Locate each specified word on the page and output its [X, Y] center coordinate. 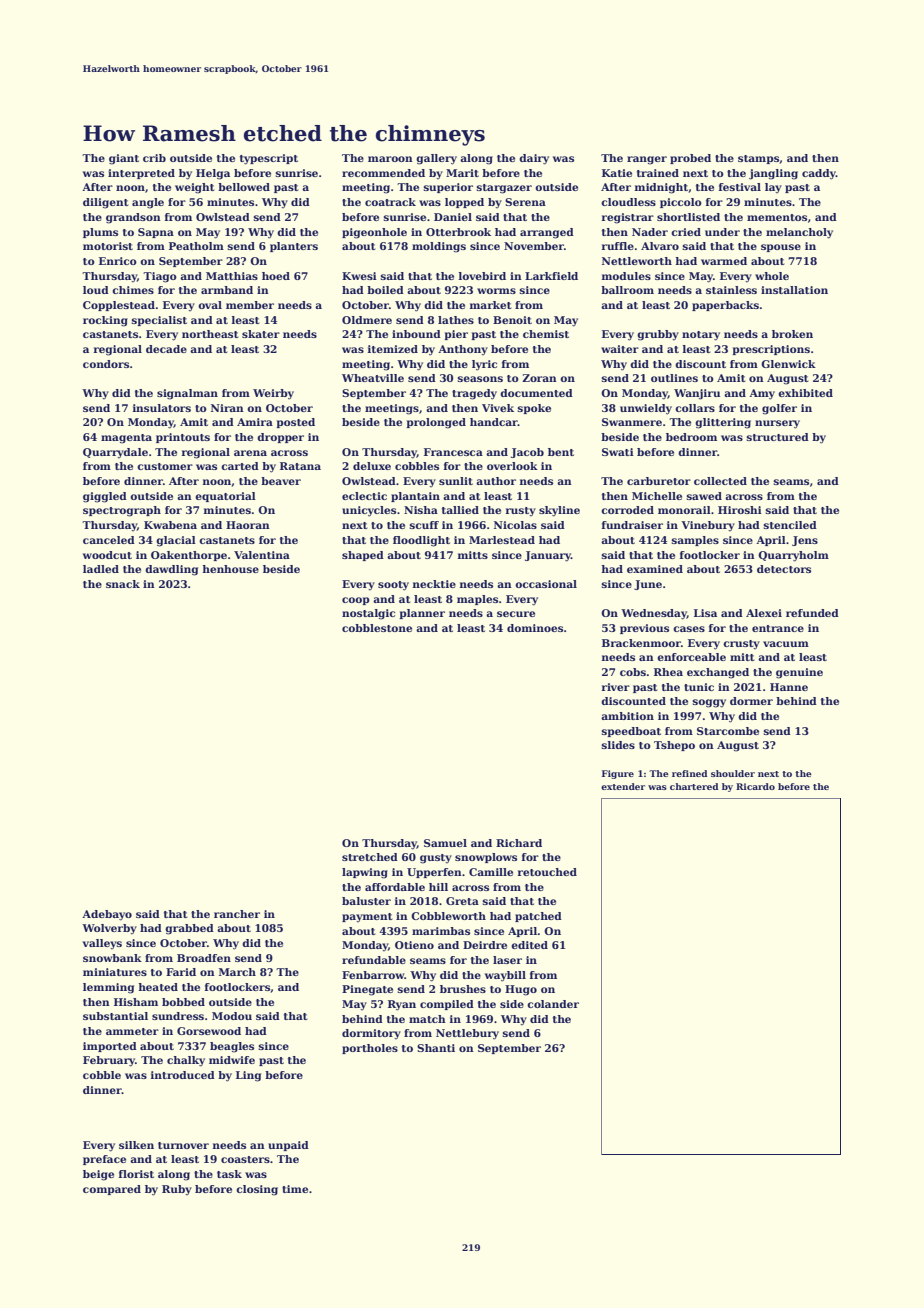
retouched [547, 872]
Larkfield [551, 276]
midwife [232, 1060]
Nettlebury [467, 1034]
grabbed [189, 929]
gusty [436, 859]
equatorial [225, 497]
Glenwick [788, 364]
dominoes [535, 628]
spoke [534, 409]
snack [123, 584]
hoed [276, 276]
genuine [799, 673]
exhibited [805, 393]
